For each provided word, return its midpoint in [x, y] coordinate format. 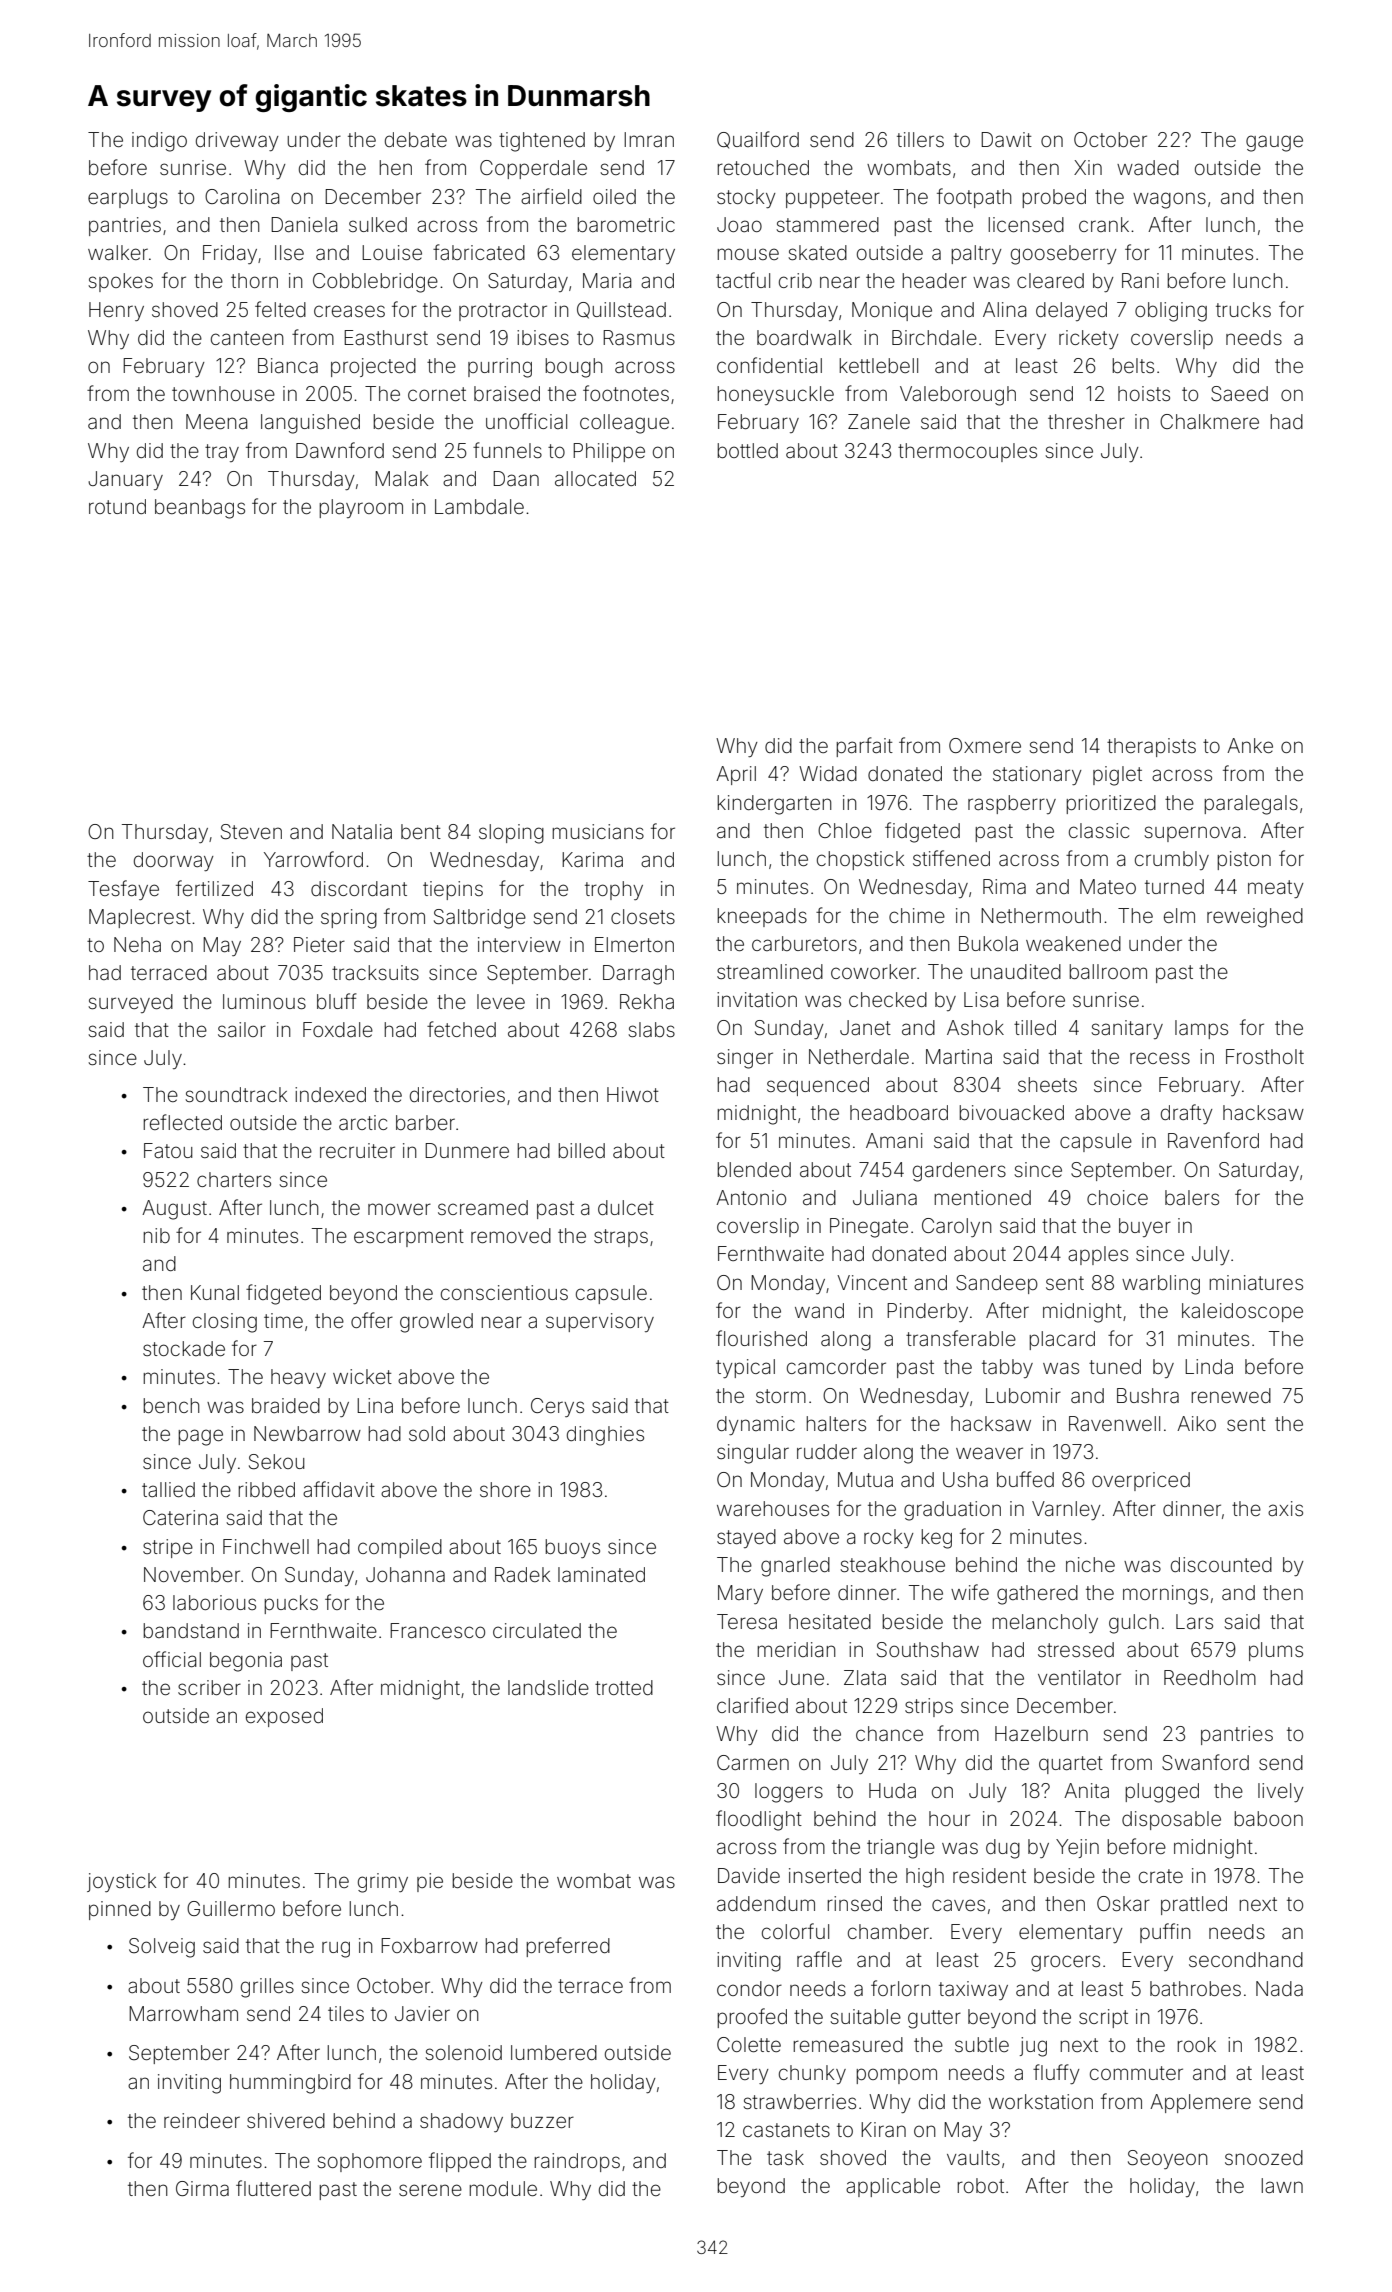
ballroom [1108, 971]
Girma [202, 2188]
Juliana [885, 1197]
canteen [247, 338]
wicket [362, 1376]
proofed [752, 2018]
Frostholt [1265, 1056]
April [736, 775]
